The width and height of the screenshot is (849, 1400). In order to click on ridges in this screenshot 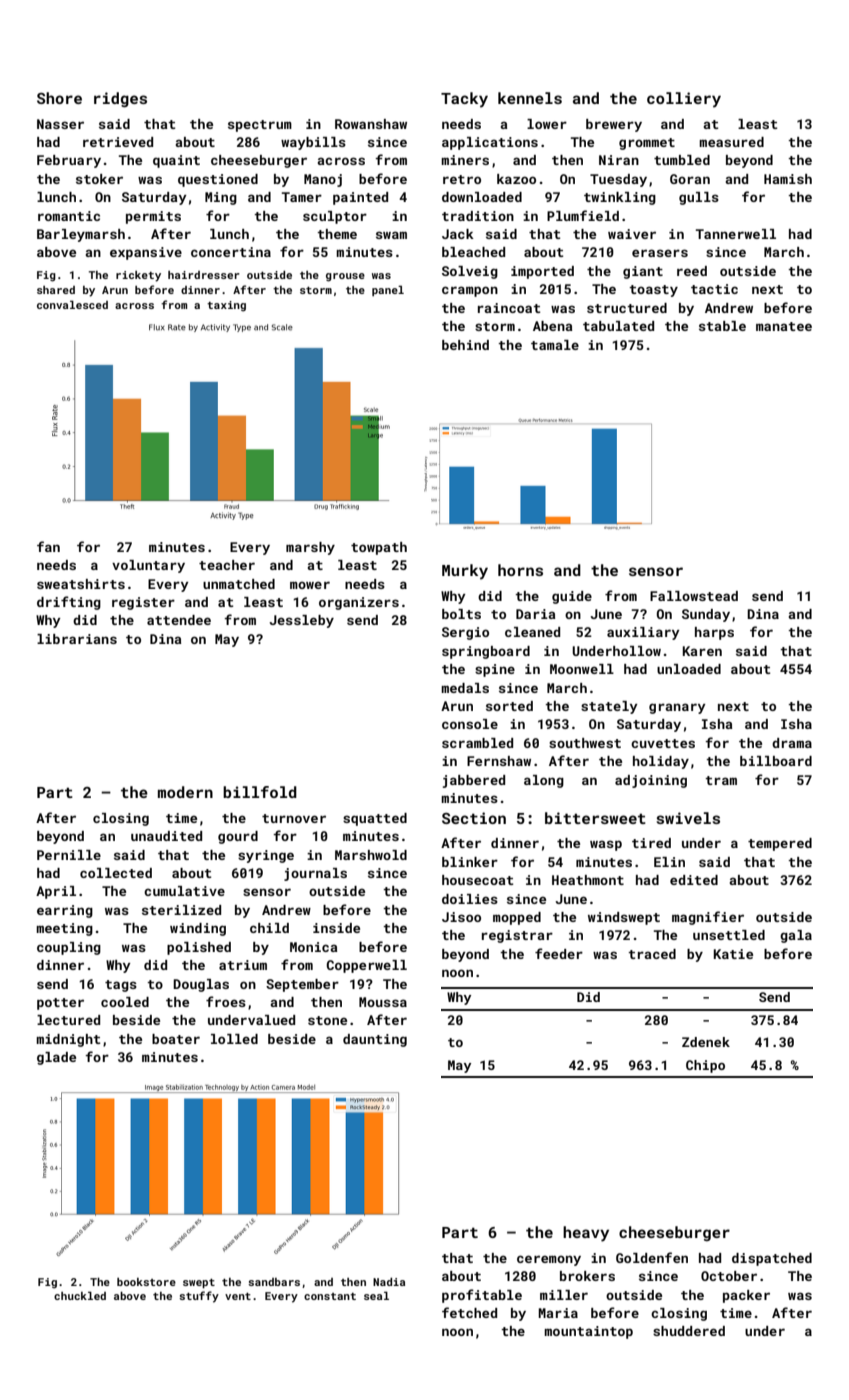, I will do `click(120, 99)`.
